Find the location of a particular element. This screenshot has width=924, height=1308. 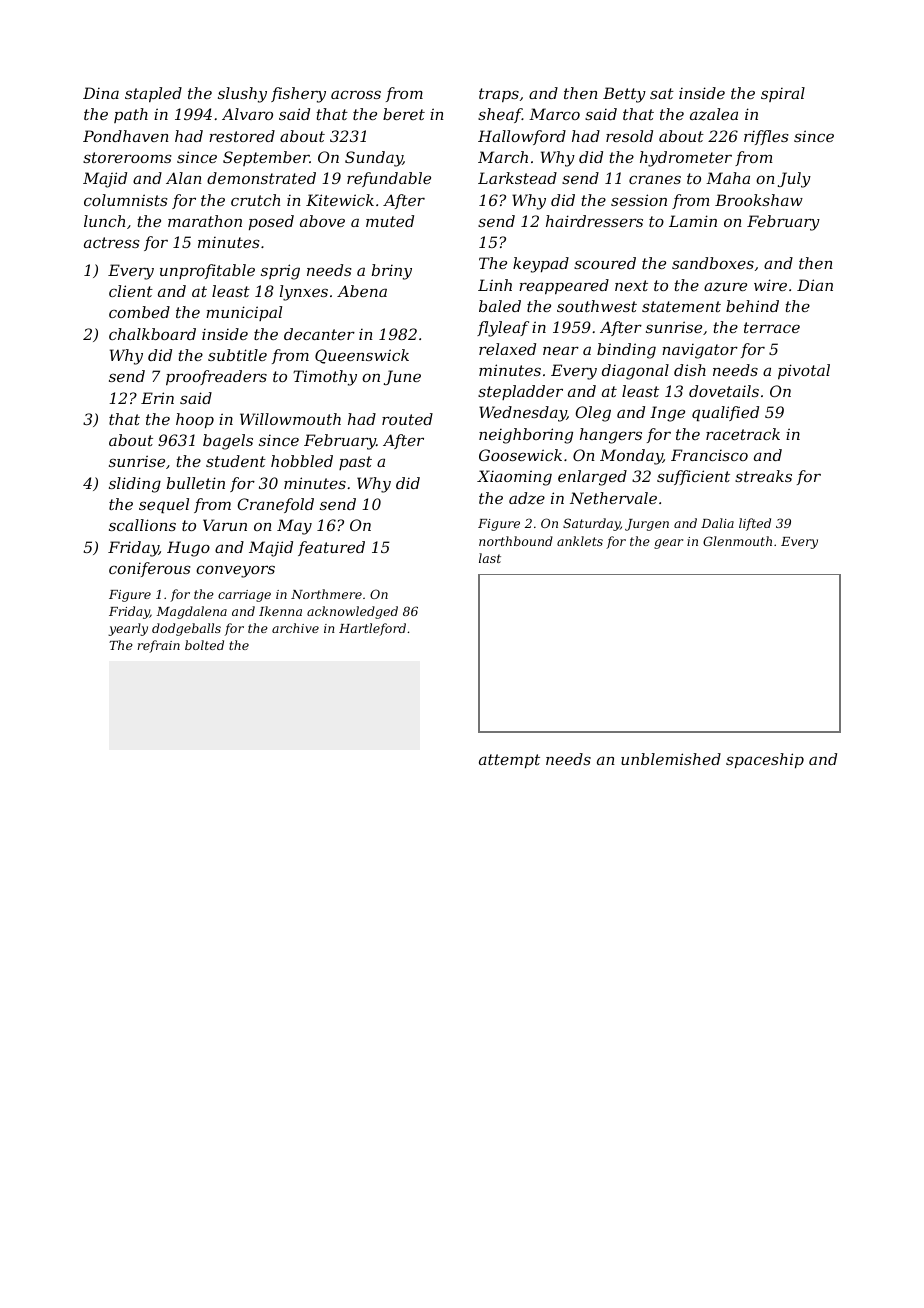

hydrometer is located at coordinates (686, 159).
